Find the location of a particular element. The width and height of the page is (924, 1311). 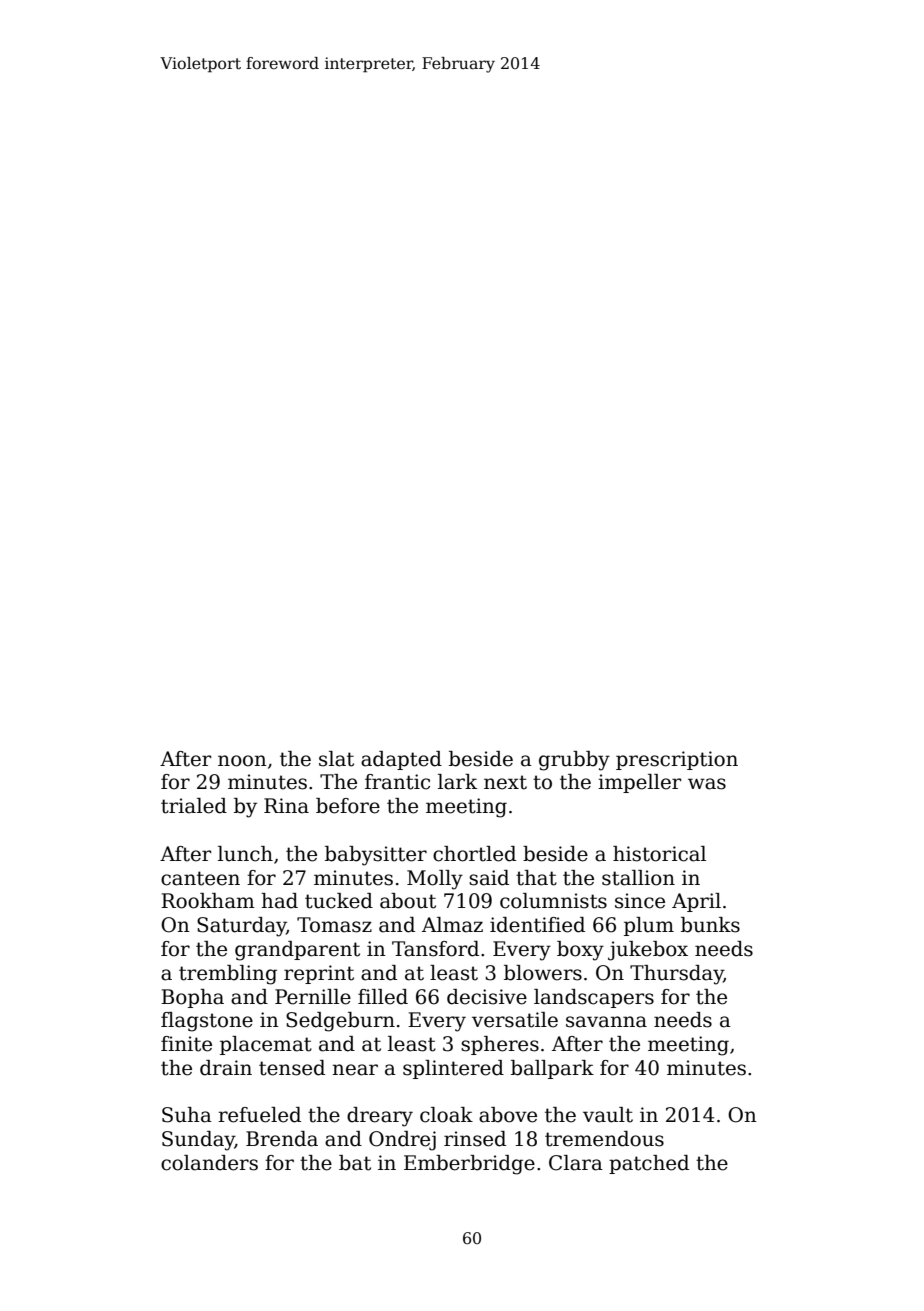

canteen is located at coordinates (200, 878).
